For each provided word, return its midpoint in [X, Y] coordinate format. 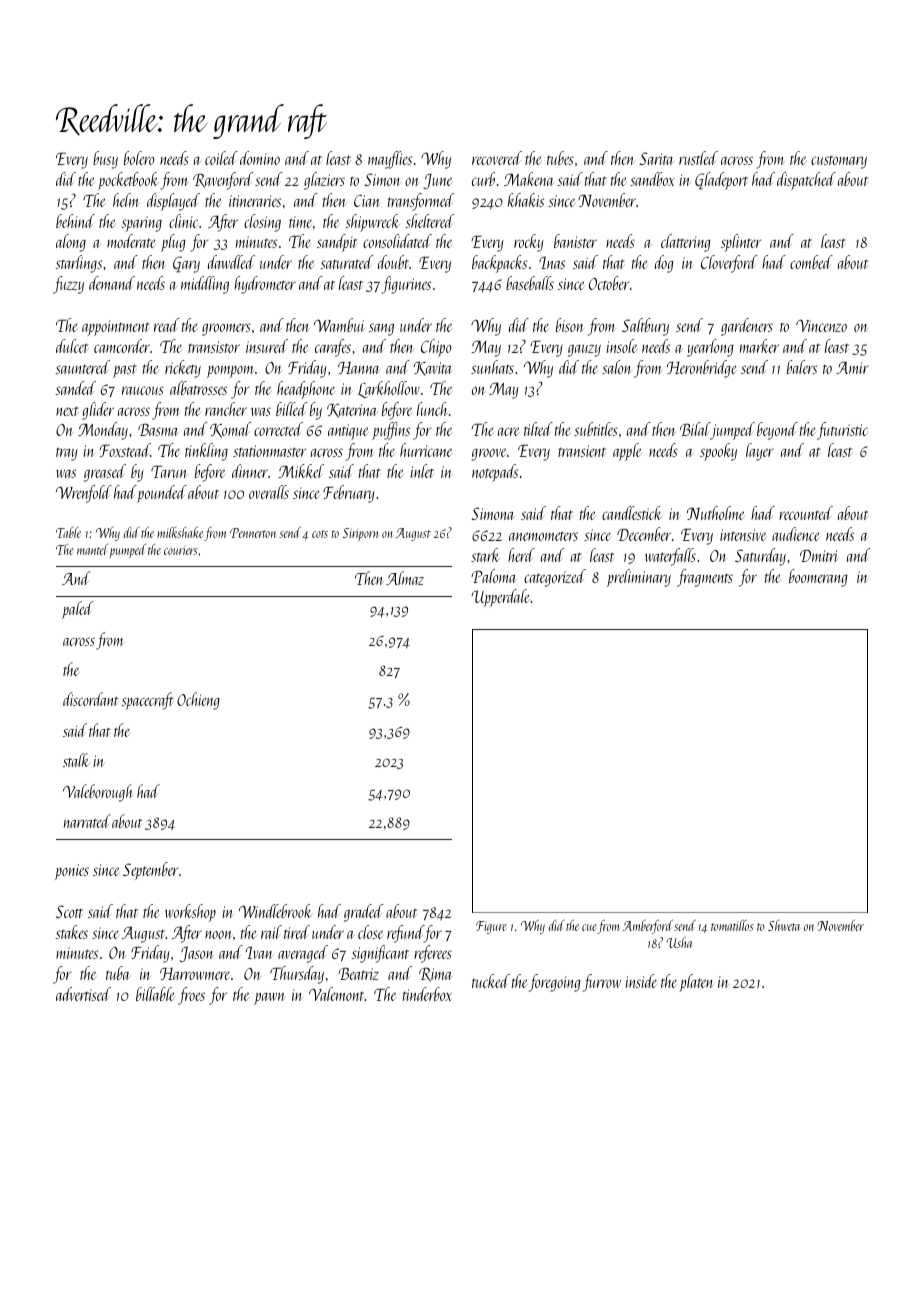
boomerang [818, 578]
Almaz [405, 578]
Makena [528, 179]
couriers [181, 550]
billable [155, 994]
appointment [116, 328]
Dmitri [819, 555]
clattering [686, 243]
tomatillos [732, 925]
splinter [741, 243]
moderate [131, 241]
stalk [76, 760]
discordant [91, 699]
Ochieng [198, 701]
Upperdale [500, 598]
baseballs [530, 283]
